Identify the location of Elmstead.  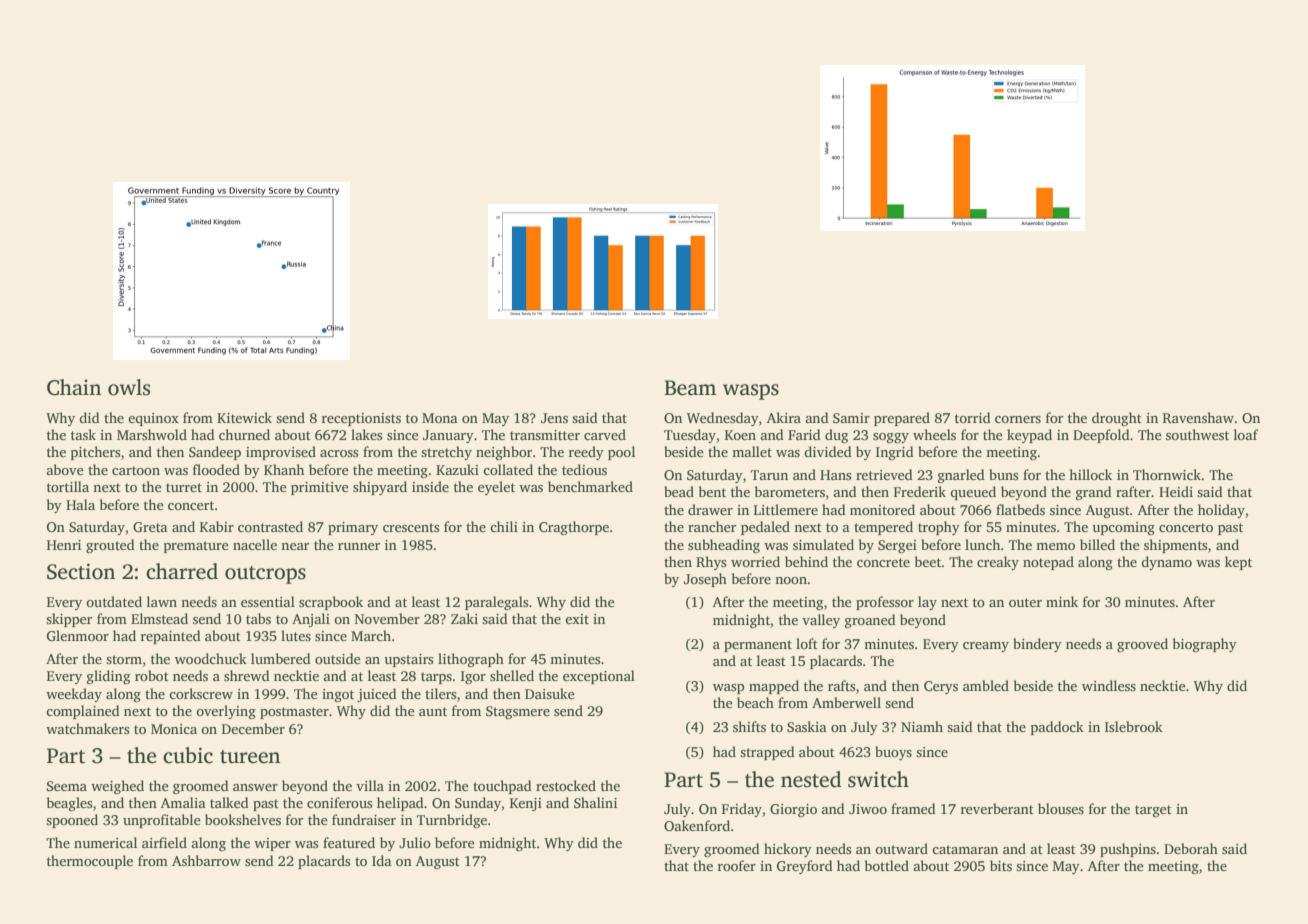
(159, 618).
